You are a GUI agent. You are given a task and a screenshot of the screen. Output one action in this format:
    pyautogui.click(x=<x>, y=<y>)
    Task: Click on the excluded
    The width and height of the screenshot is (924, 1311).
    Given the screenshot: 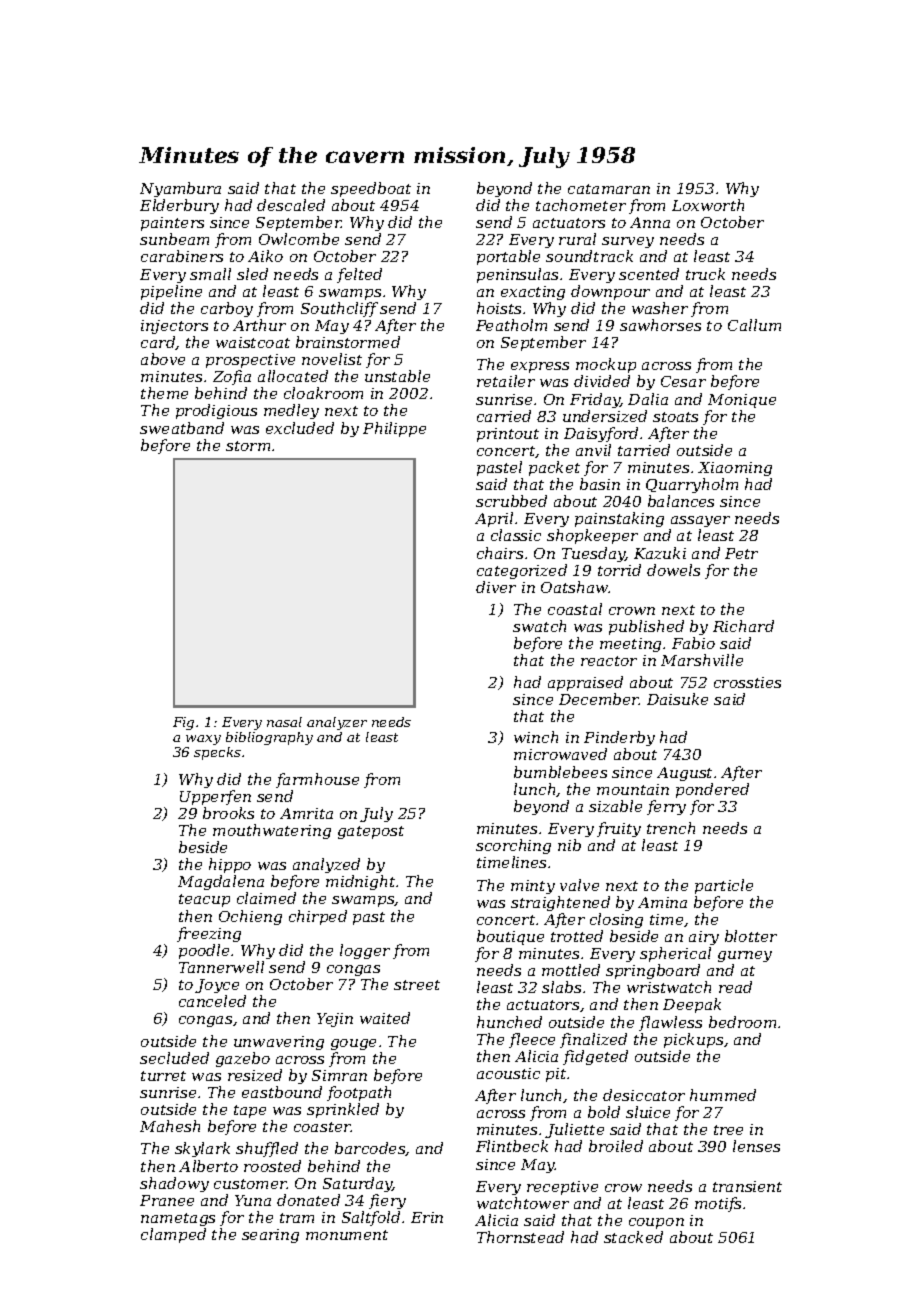 What is the action you would take?
    pyautogui.click(x=300, y=428)
